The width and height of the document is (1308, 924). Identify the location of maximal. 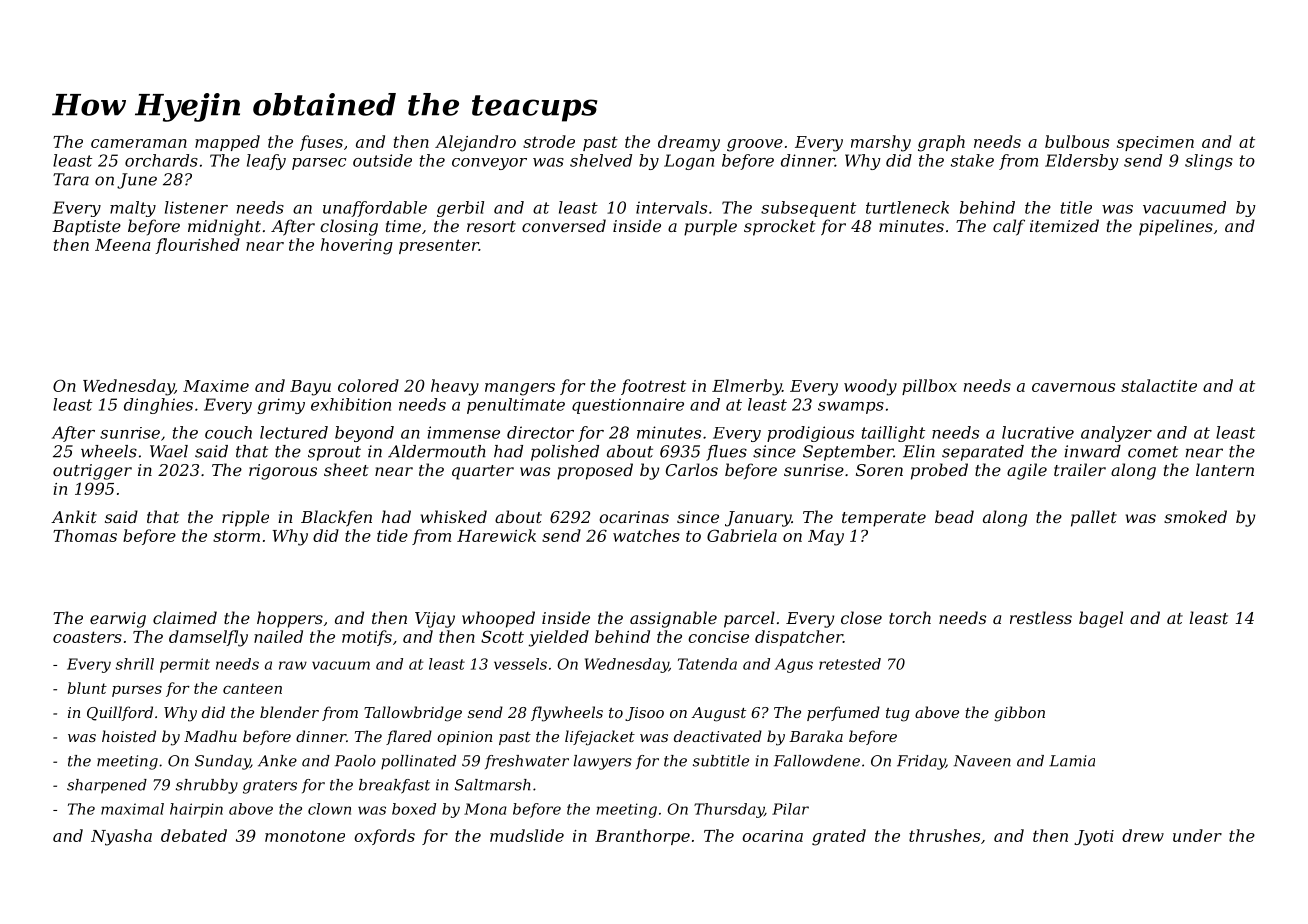
(132, 809).
